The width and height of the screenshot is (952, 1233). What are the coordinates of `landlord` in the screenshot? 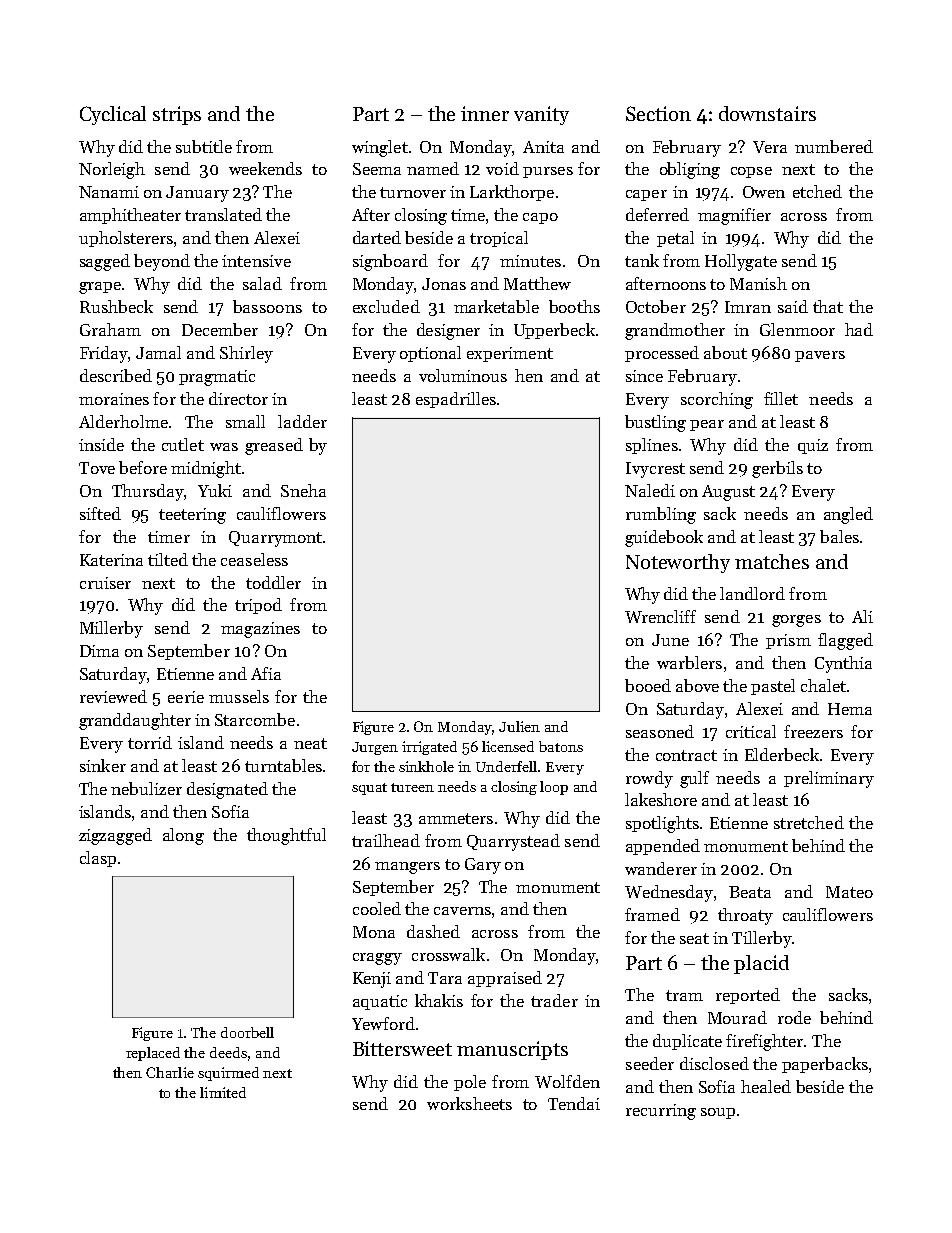 It's located at (752, 593).
